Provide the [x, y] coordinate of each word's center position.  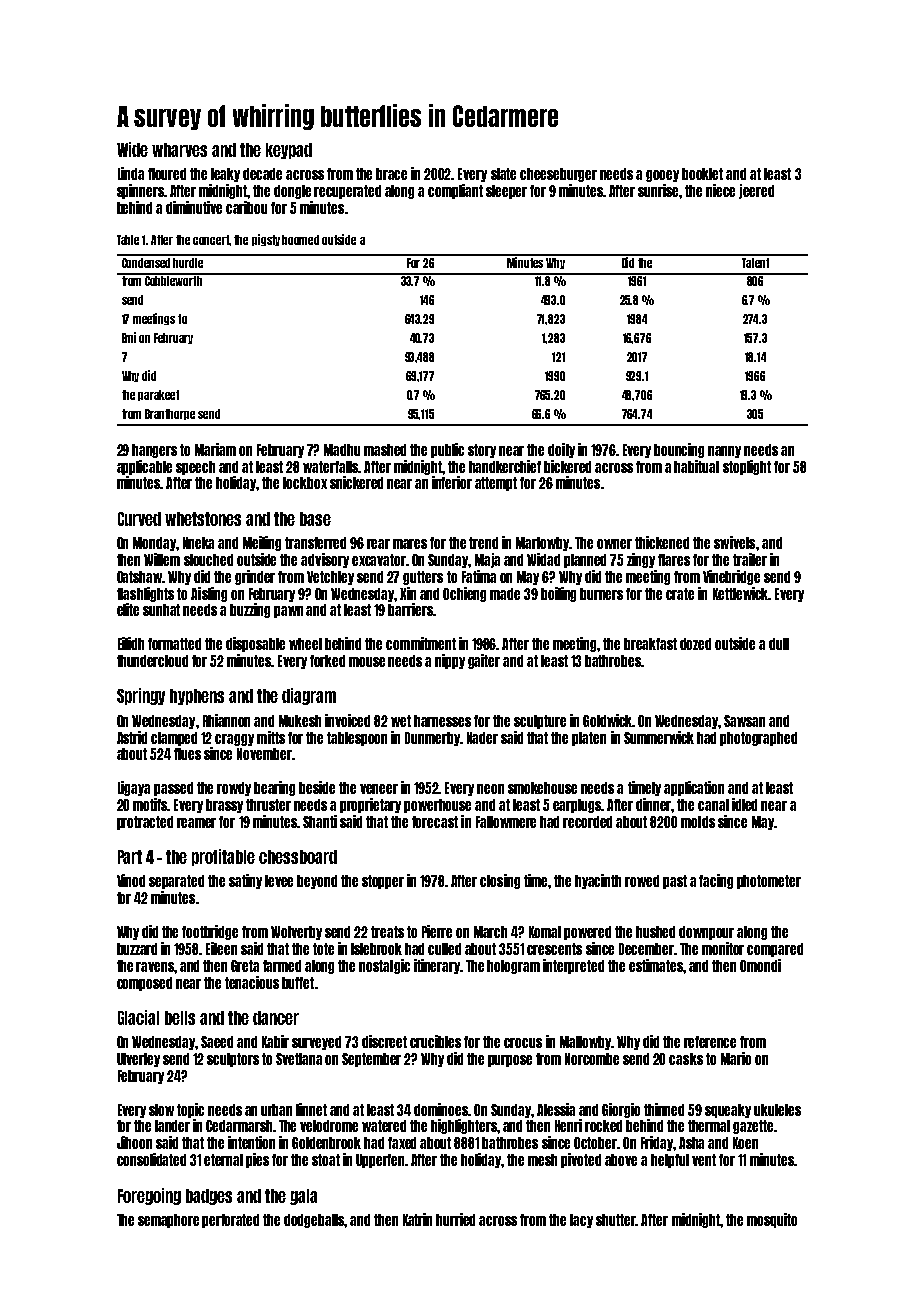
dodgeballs [314, 1221]
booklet [702, 174]
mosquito [772, 1220]
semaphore [168, 1221]
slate [503, 174]
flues [187, 754]
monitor [723, 948]
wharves [179, 150]
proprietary [370, 805]
